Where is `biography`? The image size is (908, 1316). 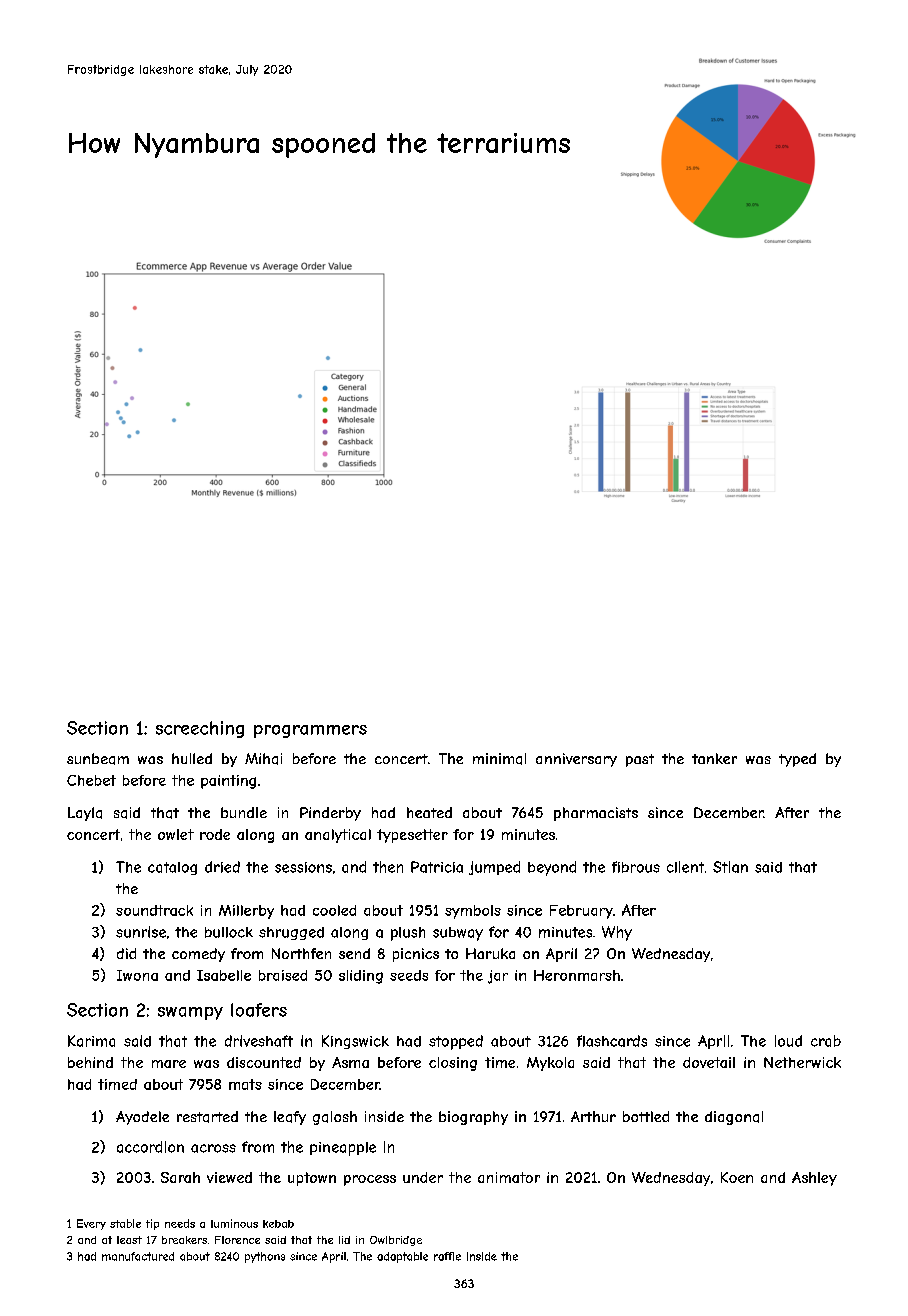
biography is located at coordinates (473, 1118).
